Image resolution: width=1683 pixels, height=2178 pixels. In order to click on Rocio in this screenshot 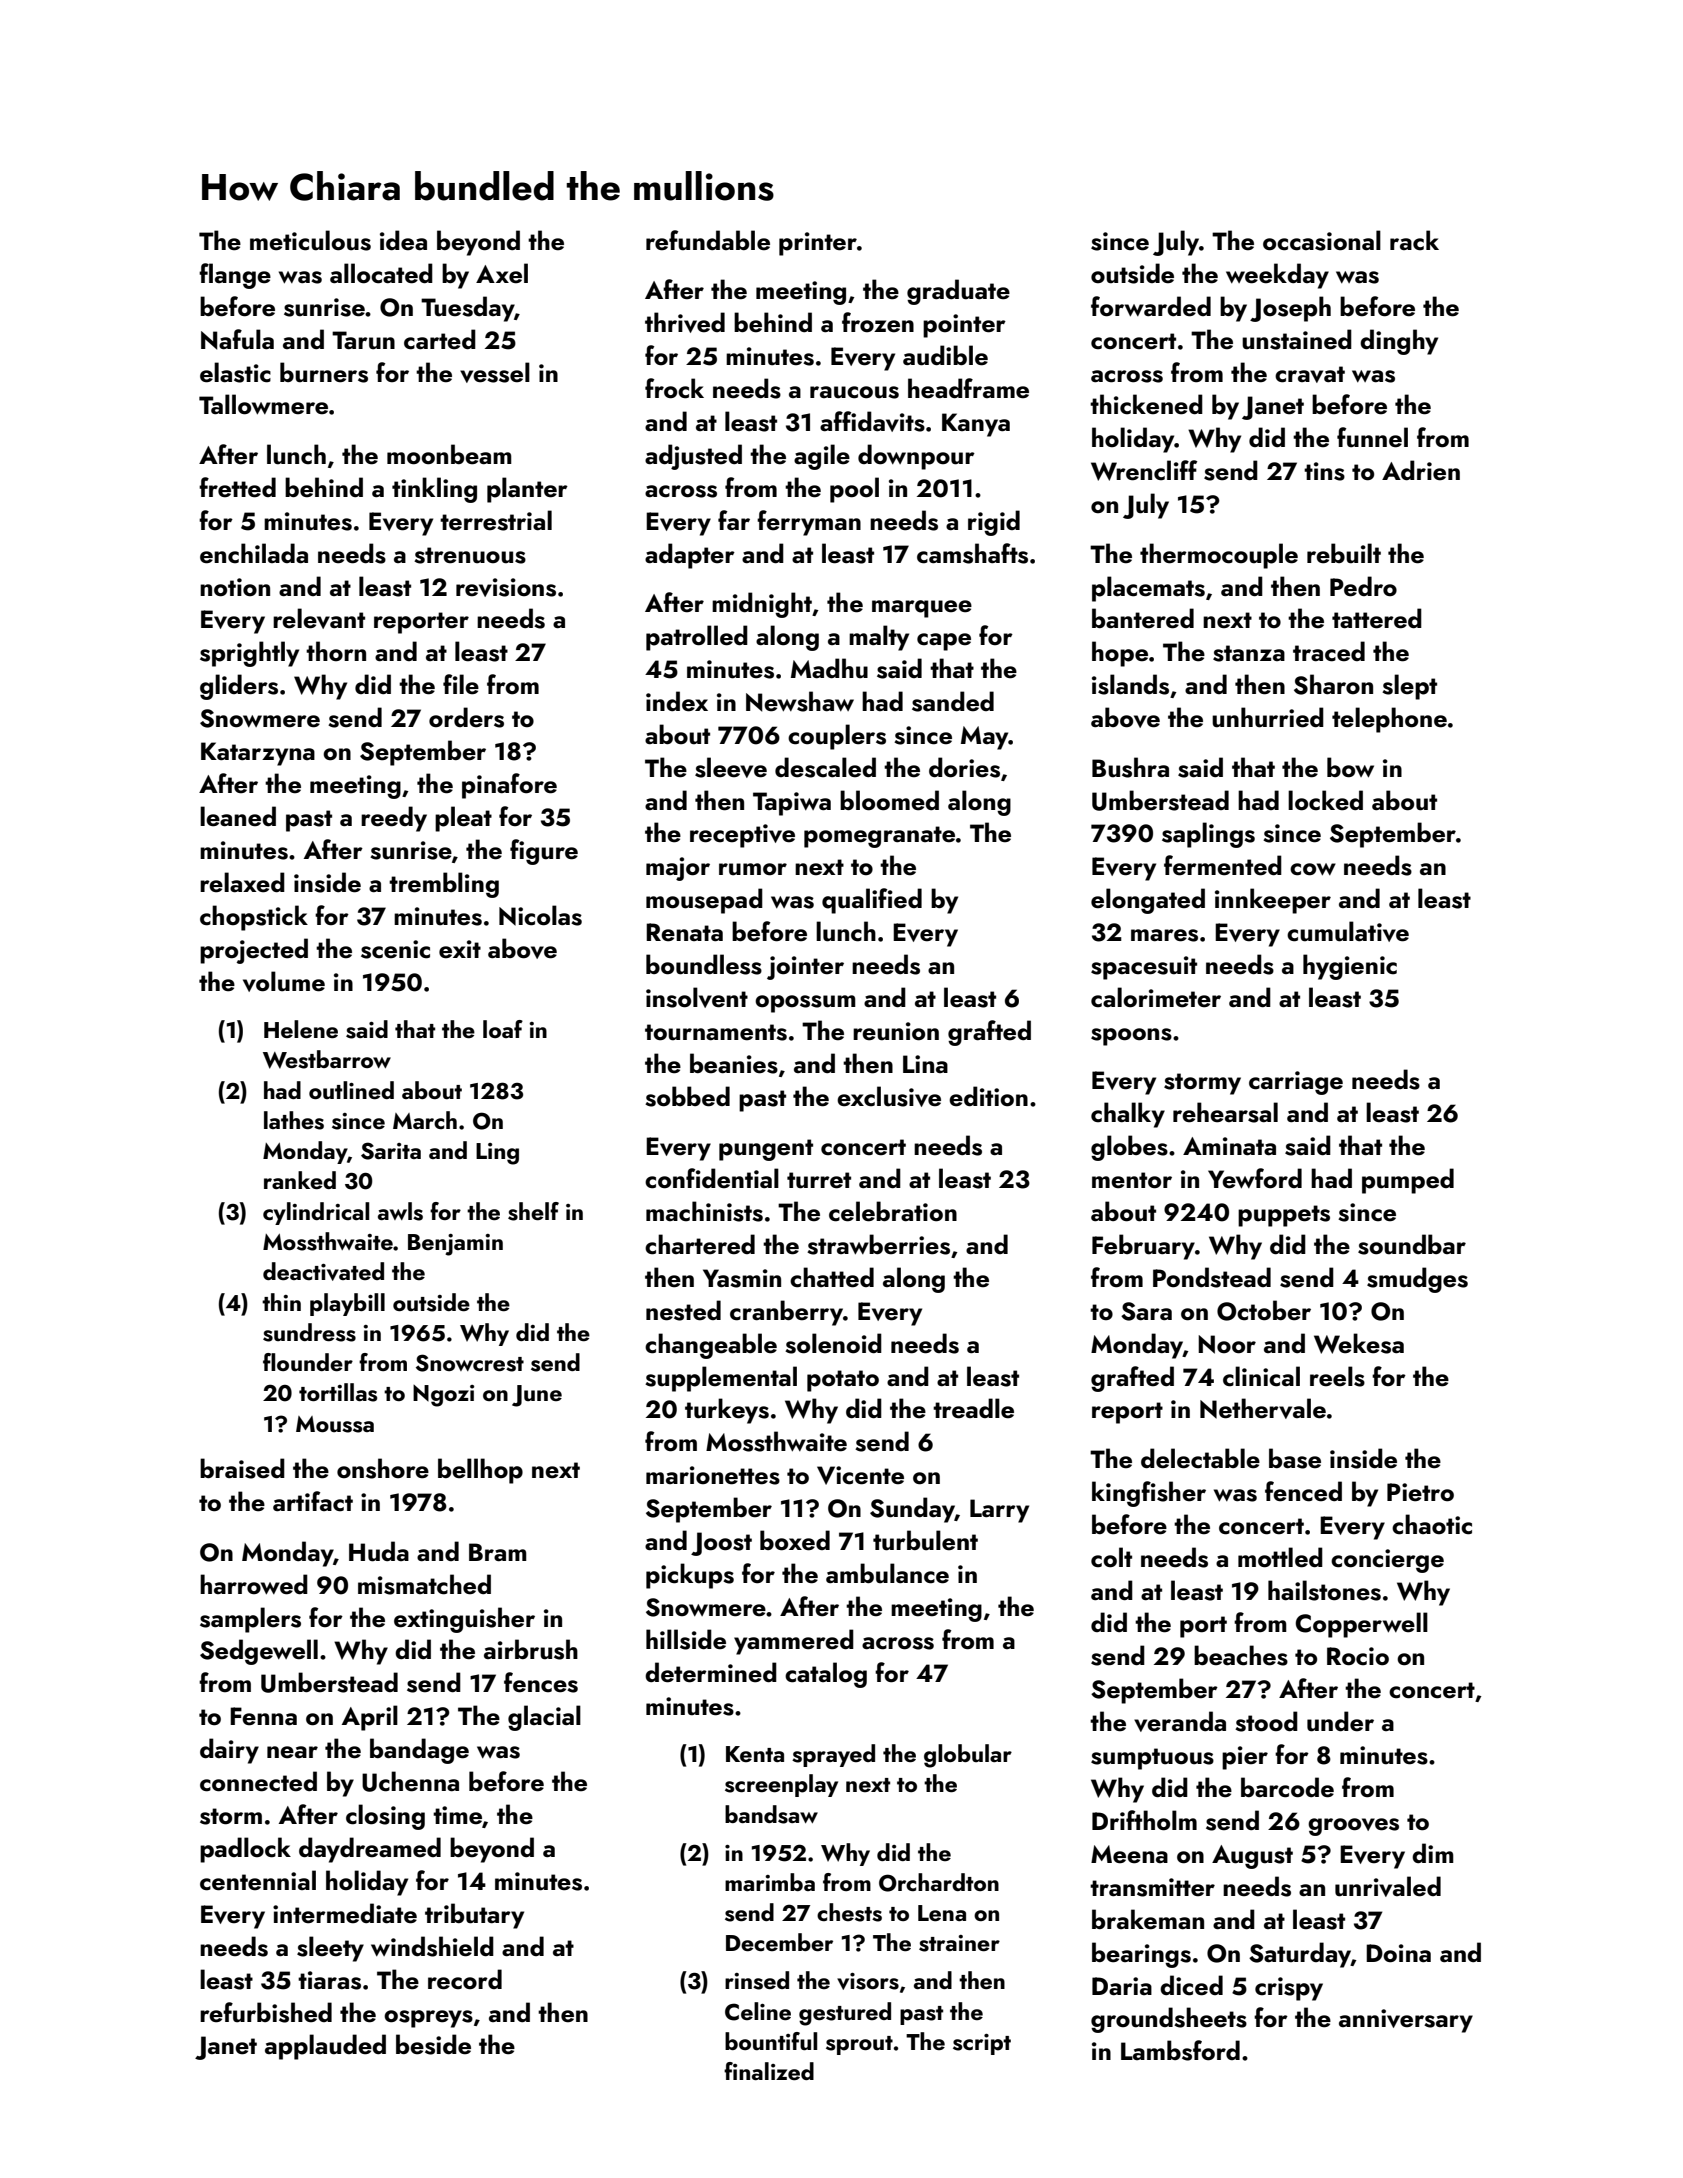, I will do `click(1358, 1656)`.
